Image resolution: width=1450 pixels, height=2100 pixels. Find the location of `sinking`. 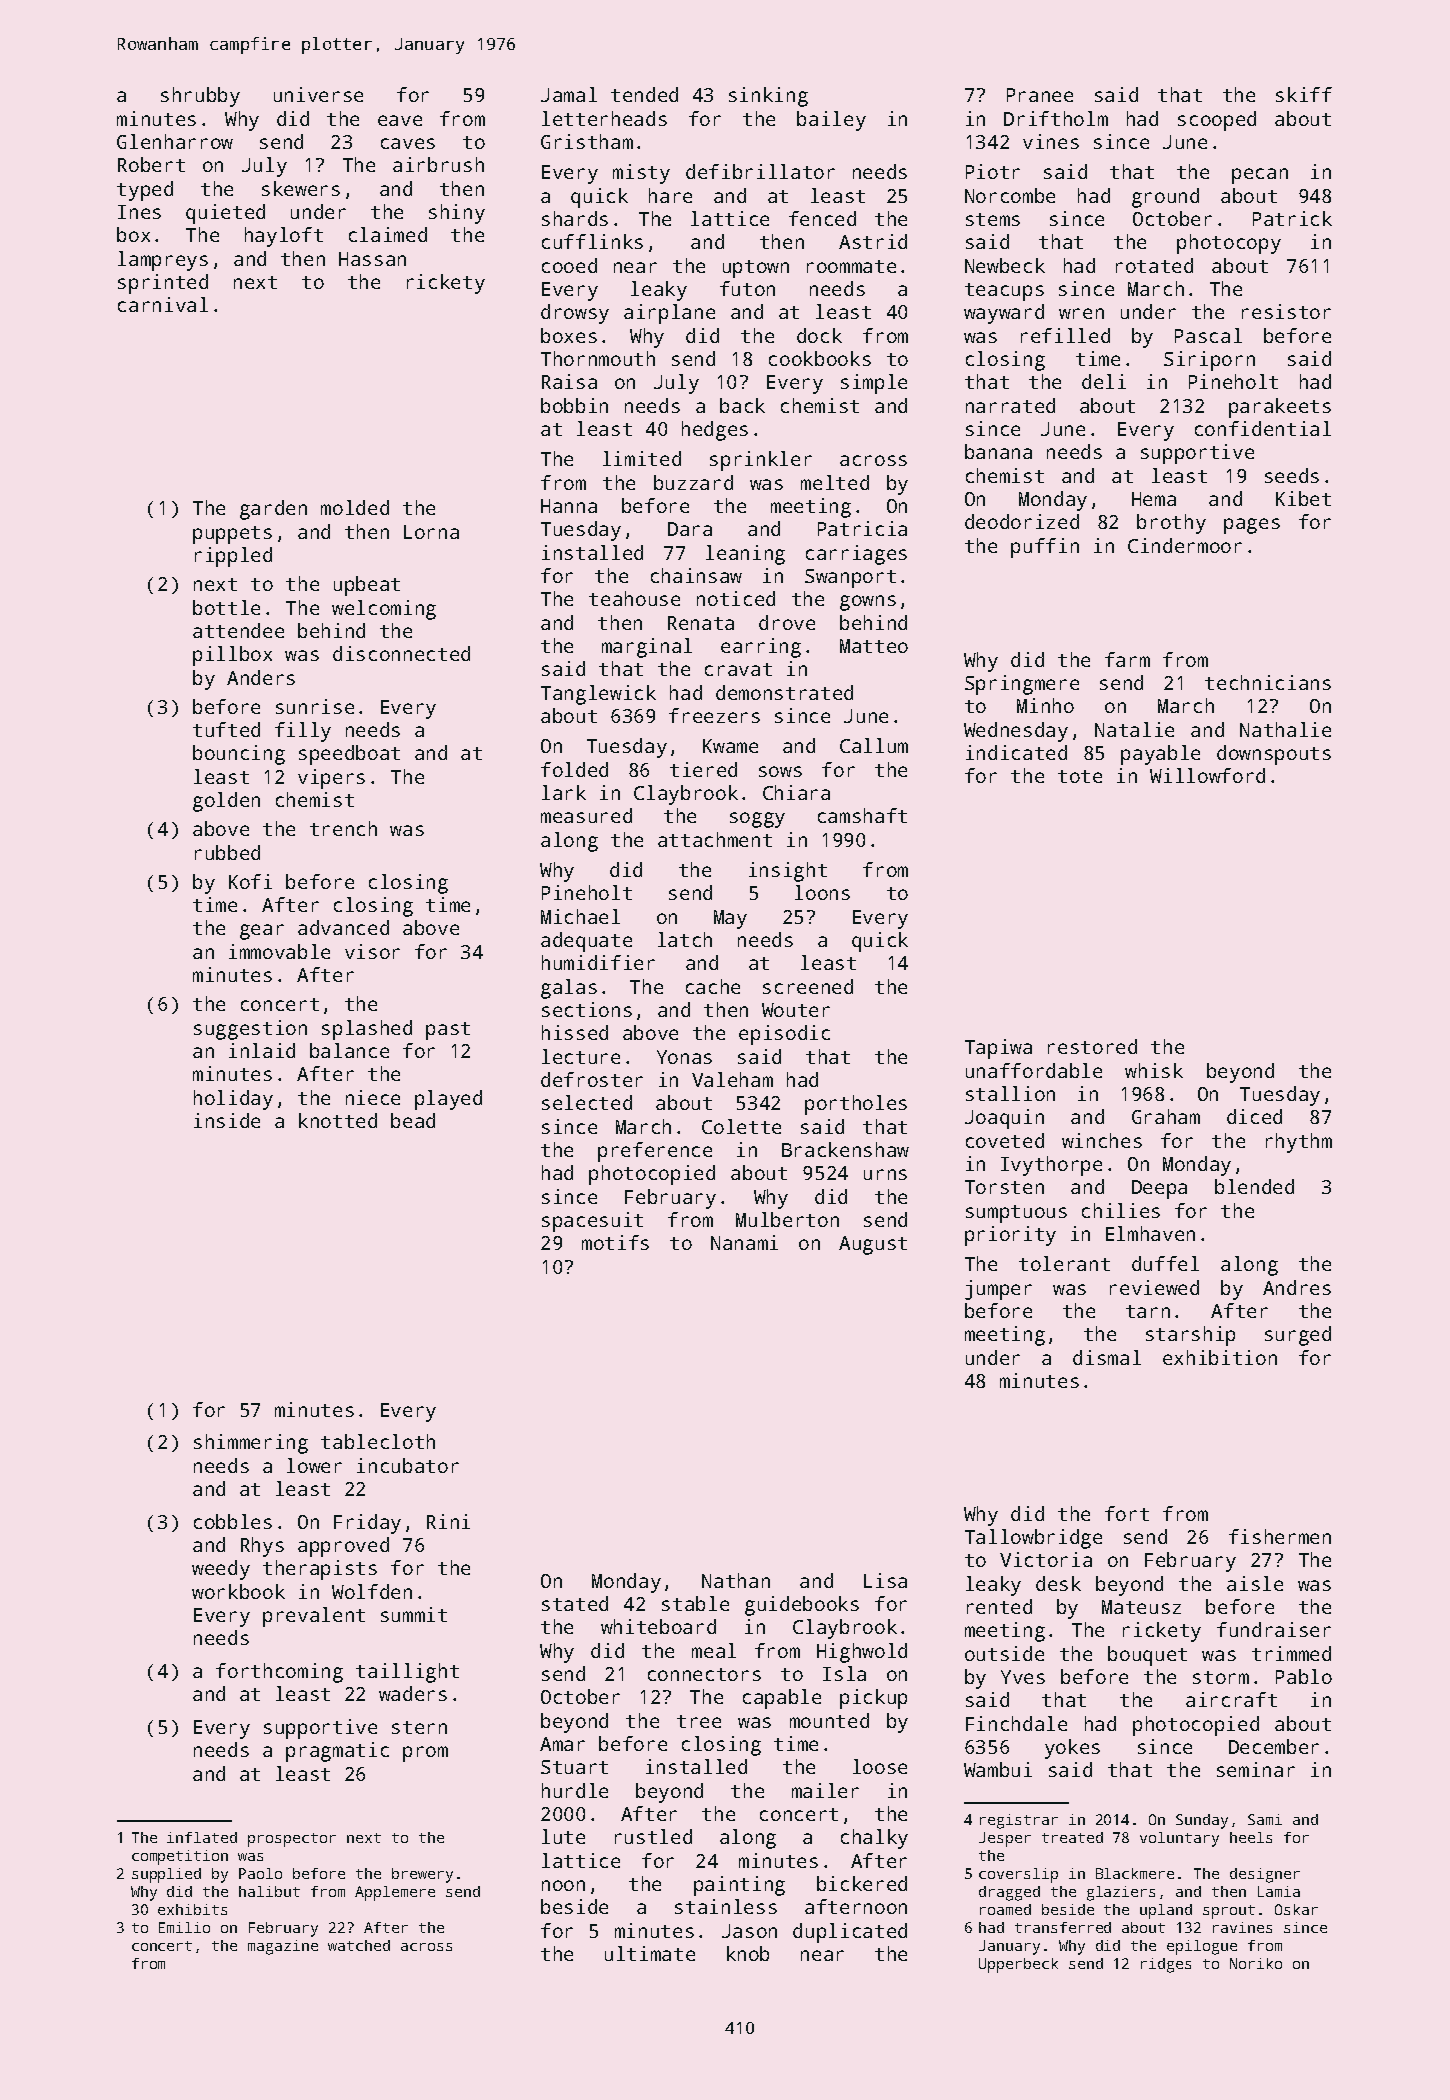

sinking is located at coordinates (768, 97).
